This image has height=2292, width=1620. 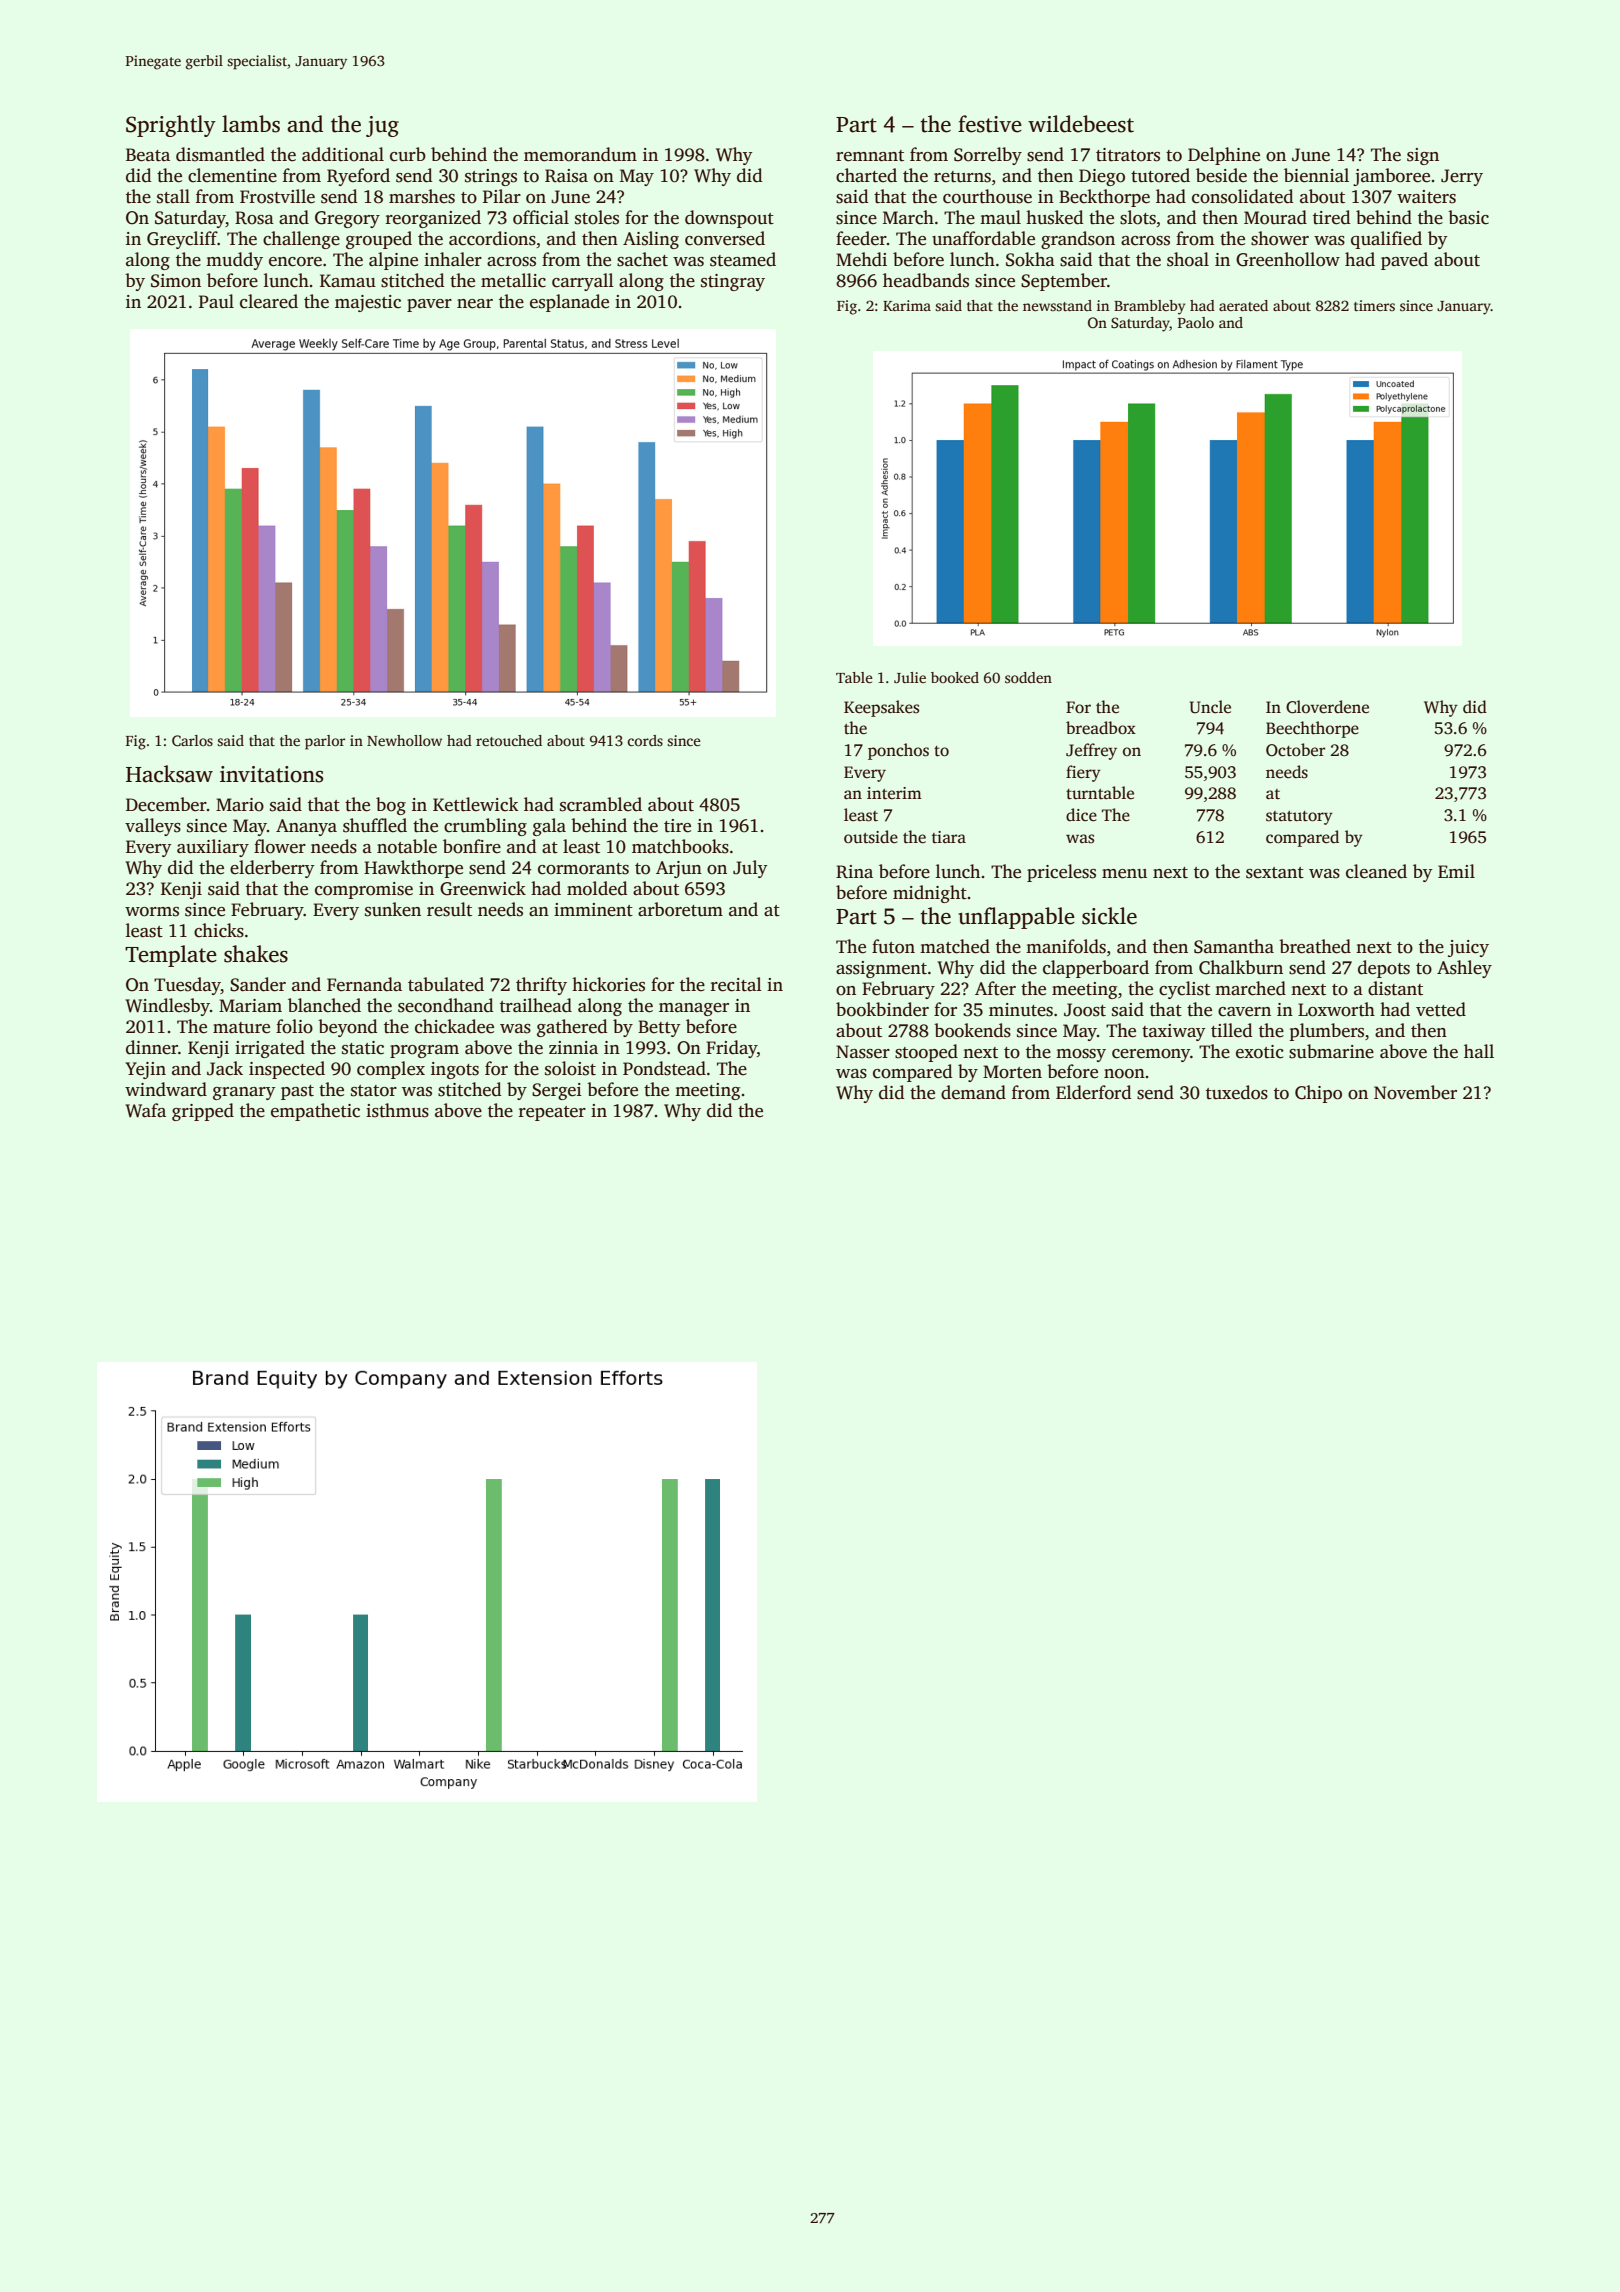 What do you see at coordinates (1057, 305) in the image?
I see `newsstand` at bounding box center [1057, 305].
